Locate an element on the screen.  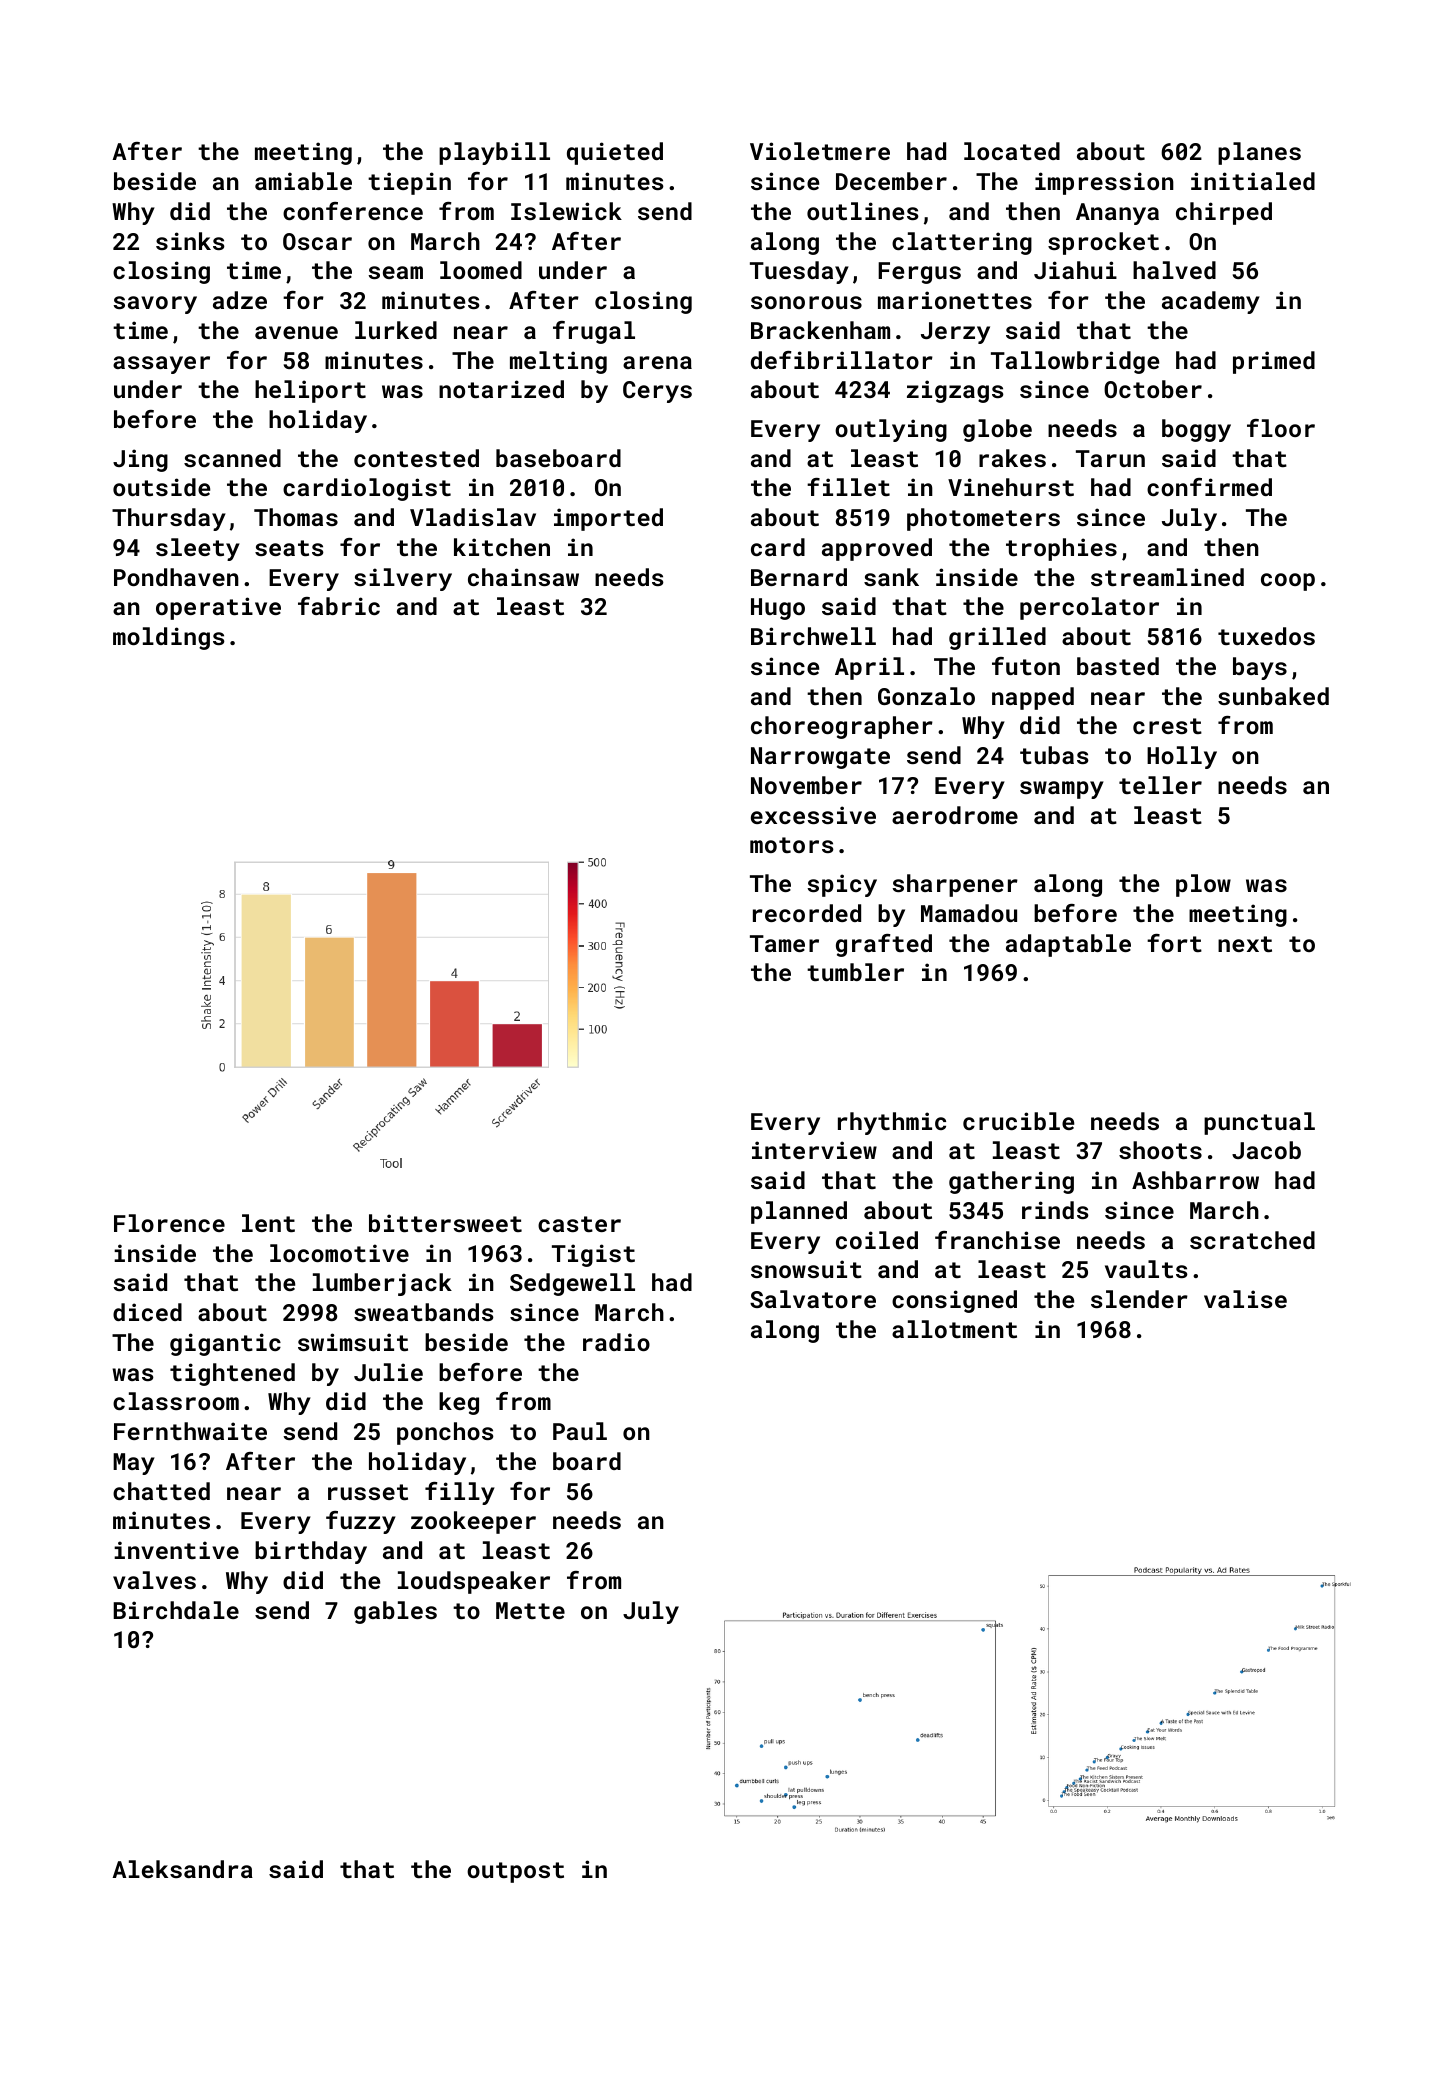
streamlined is located at coordinates (1167, 577).
